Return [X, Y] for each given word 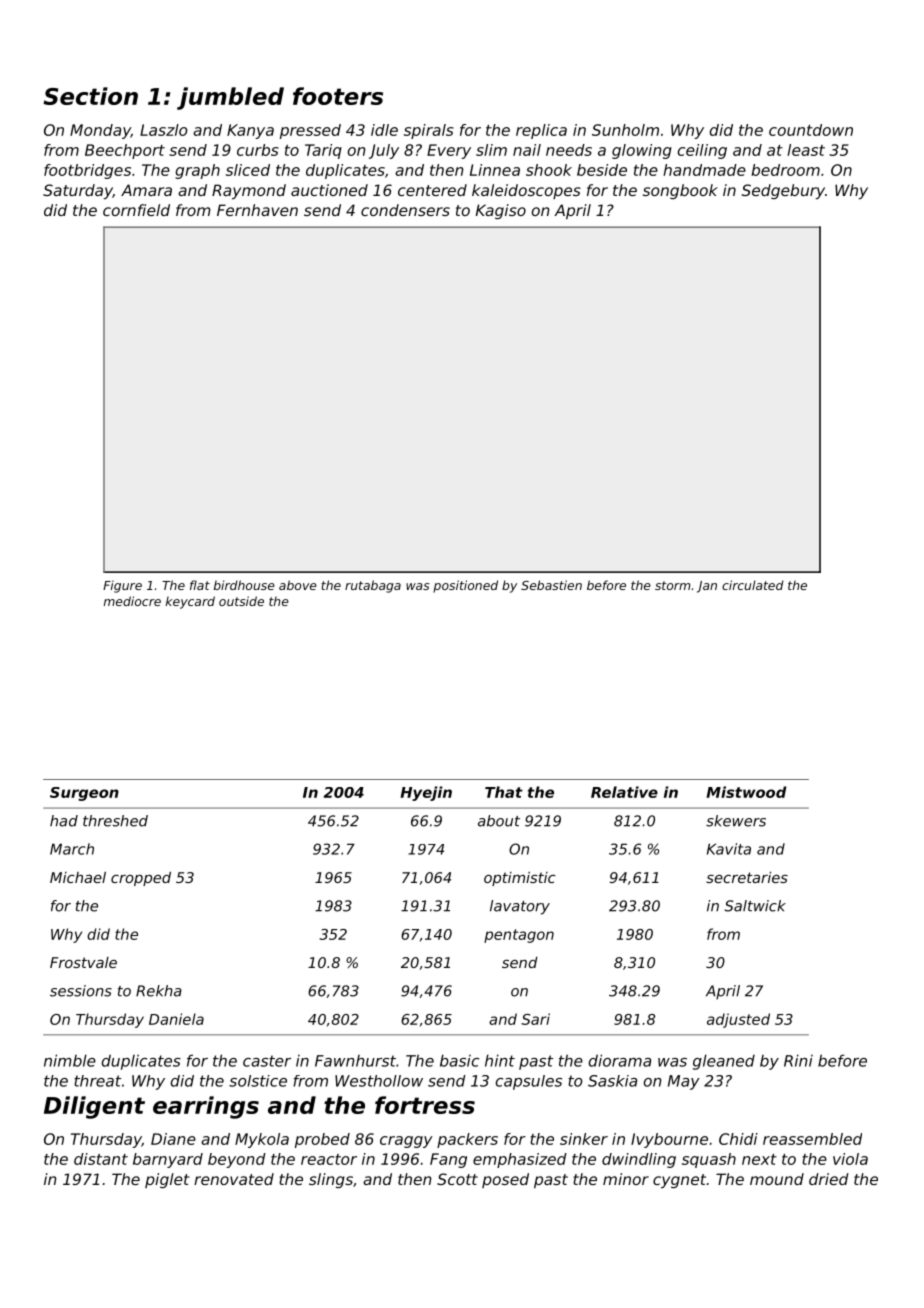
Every [449, 151]
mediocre [132, 601]
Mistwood [746, 792]
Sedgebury [783, 191]
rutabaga [373, 586]
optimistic [520, 879]
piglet [167, 1180]
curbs [258, 150]
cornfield [136, 210]
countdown [811, 130]
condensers [405, 210]
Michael [78, 877]
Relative [624, 792]
